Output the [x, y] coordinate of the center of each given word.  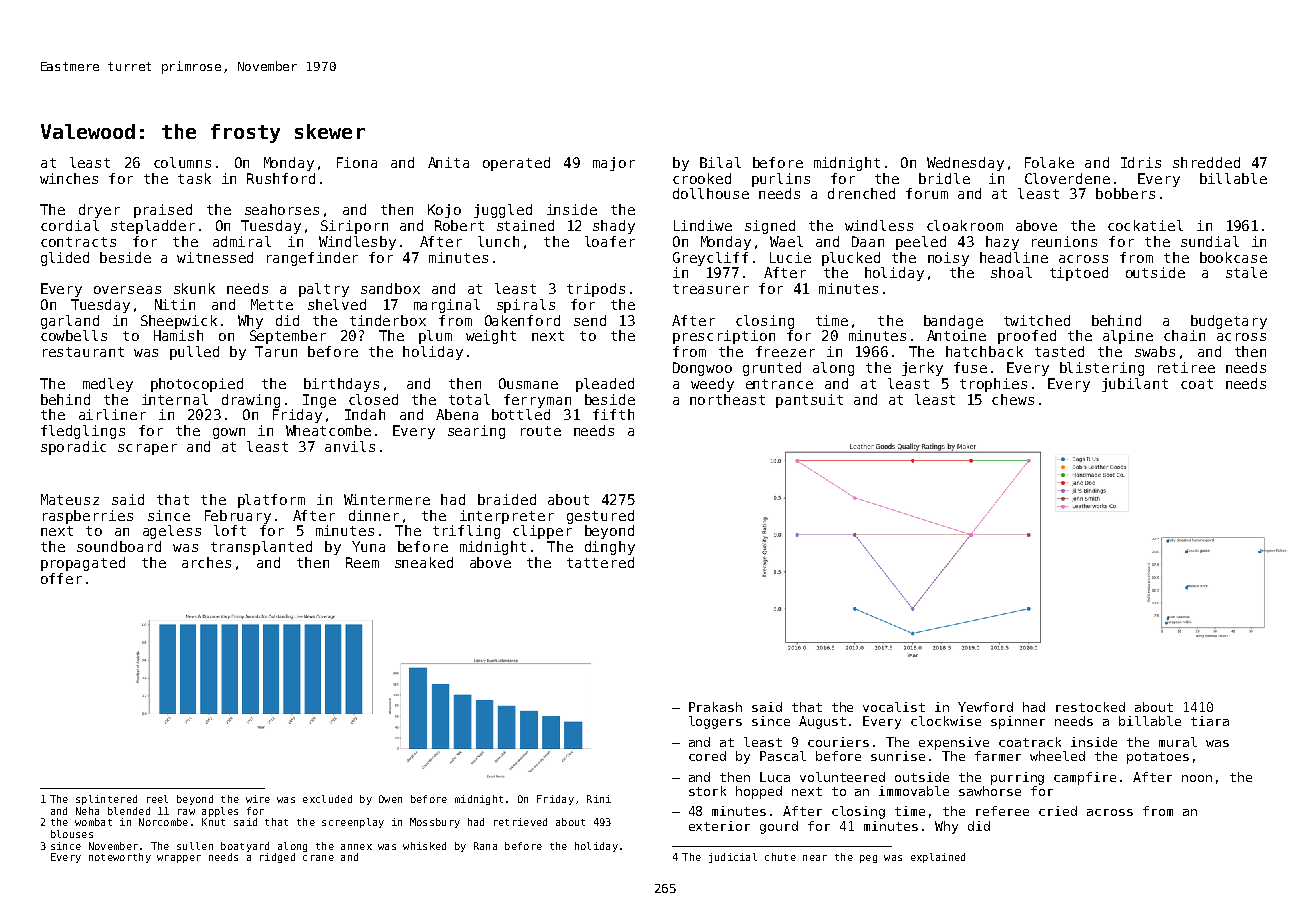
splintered [106, 800]
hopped [759, 792]
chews [1013, 399]
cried [1058, 811]
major [614, 164]
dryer [99, 211]
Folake [1049, 162]
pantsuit [809, 401]
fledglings [83, 432]
